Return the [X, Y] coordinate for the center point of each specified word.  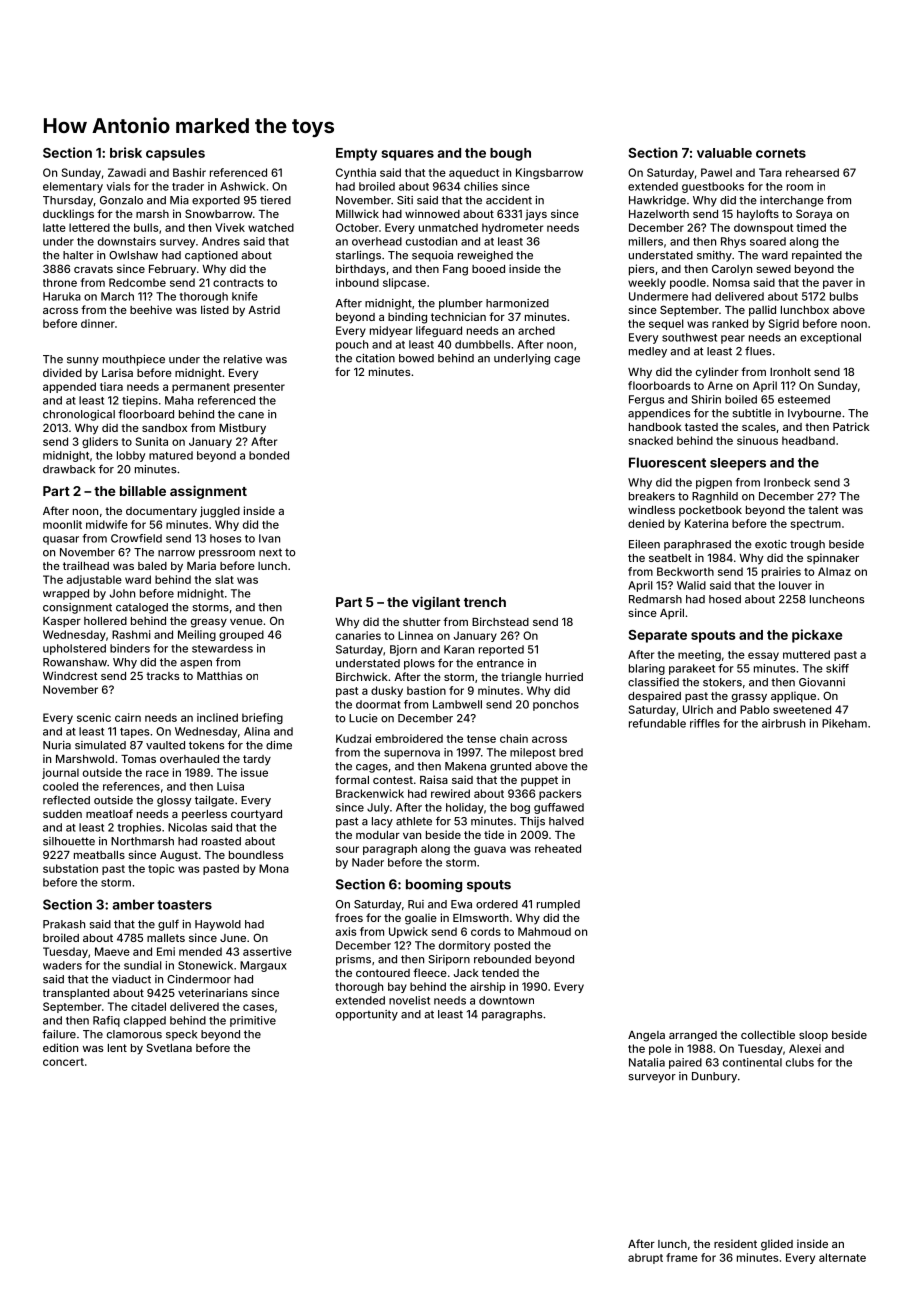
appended [69, 387]
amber [133, 904]
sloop [813, 1036]
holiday [465, 808]
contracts [238, 283]
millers [646, 241]
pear [733, 339]
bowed [416, 358]
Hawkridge [657, 201]
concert [63, 1062]
